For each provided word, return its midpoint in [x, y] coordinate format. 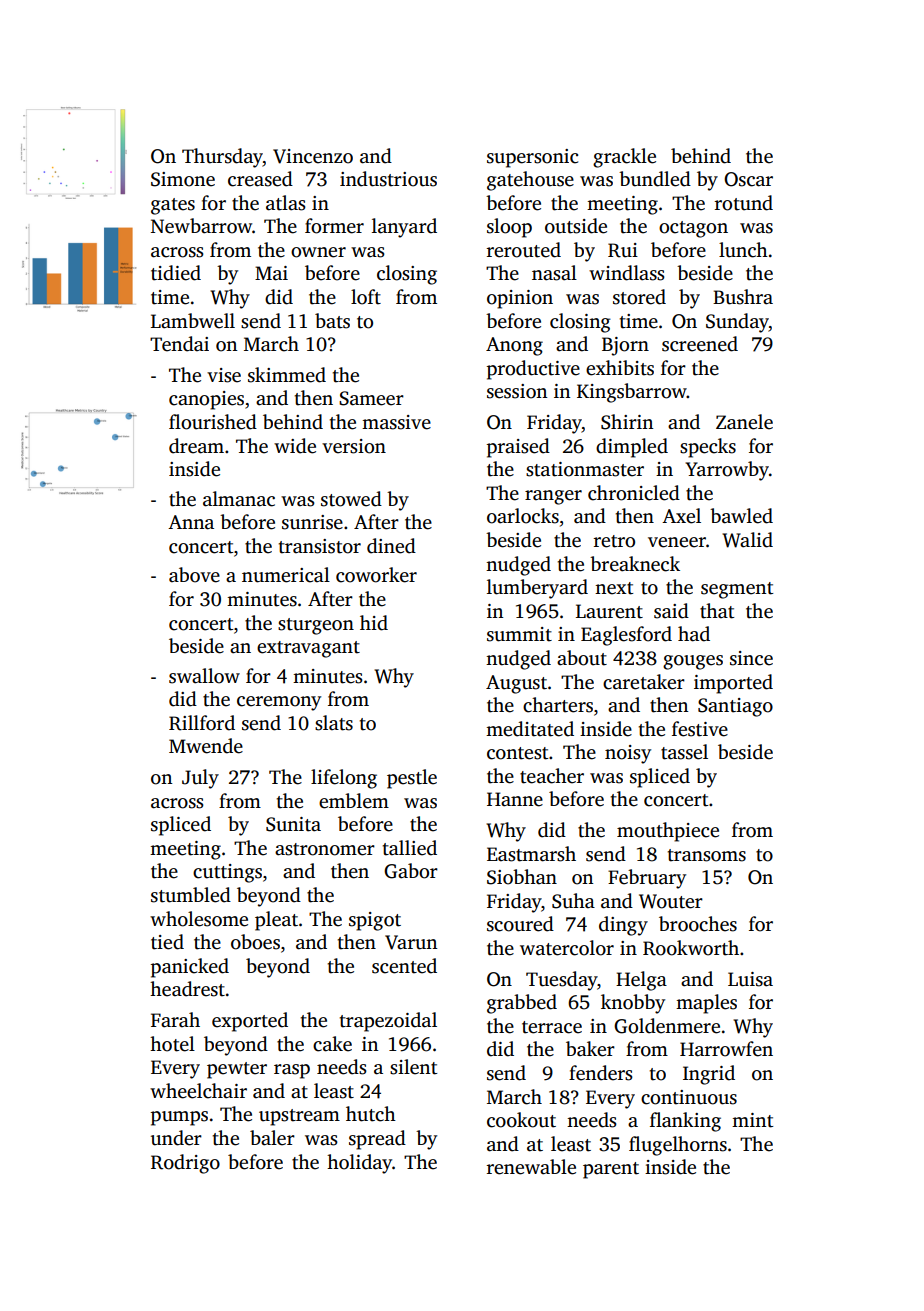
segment [737, 590]
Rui [623, 250]
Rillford [202, 723]
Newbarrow [201, 226]
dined [391, 546]
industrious [388, 179]
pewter [237, 1070]
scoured [520, 924]
